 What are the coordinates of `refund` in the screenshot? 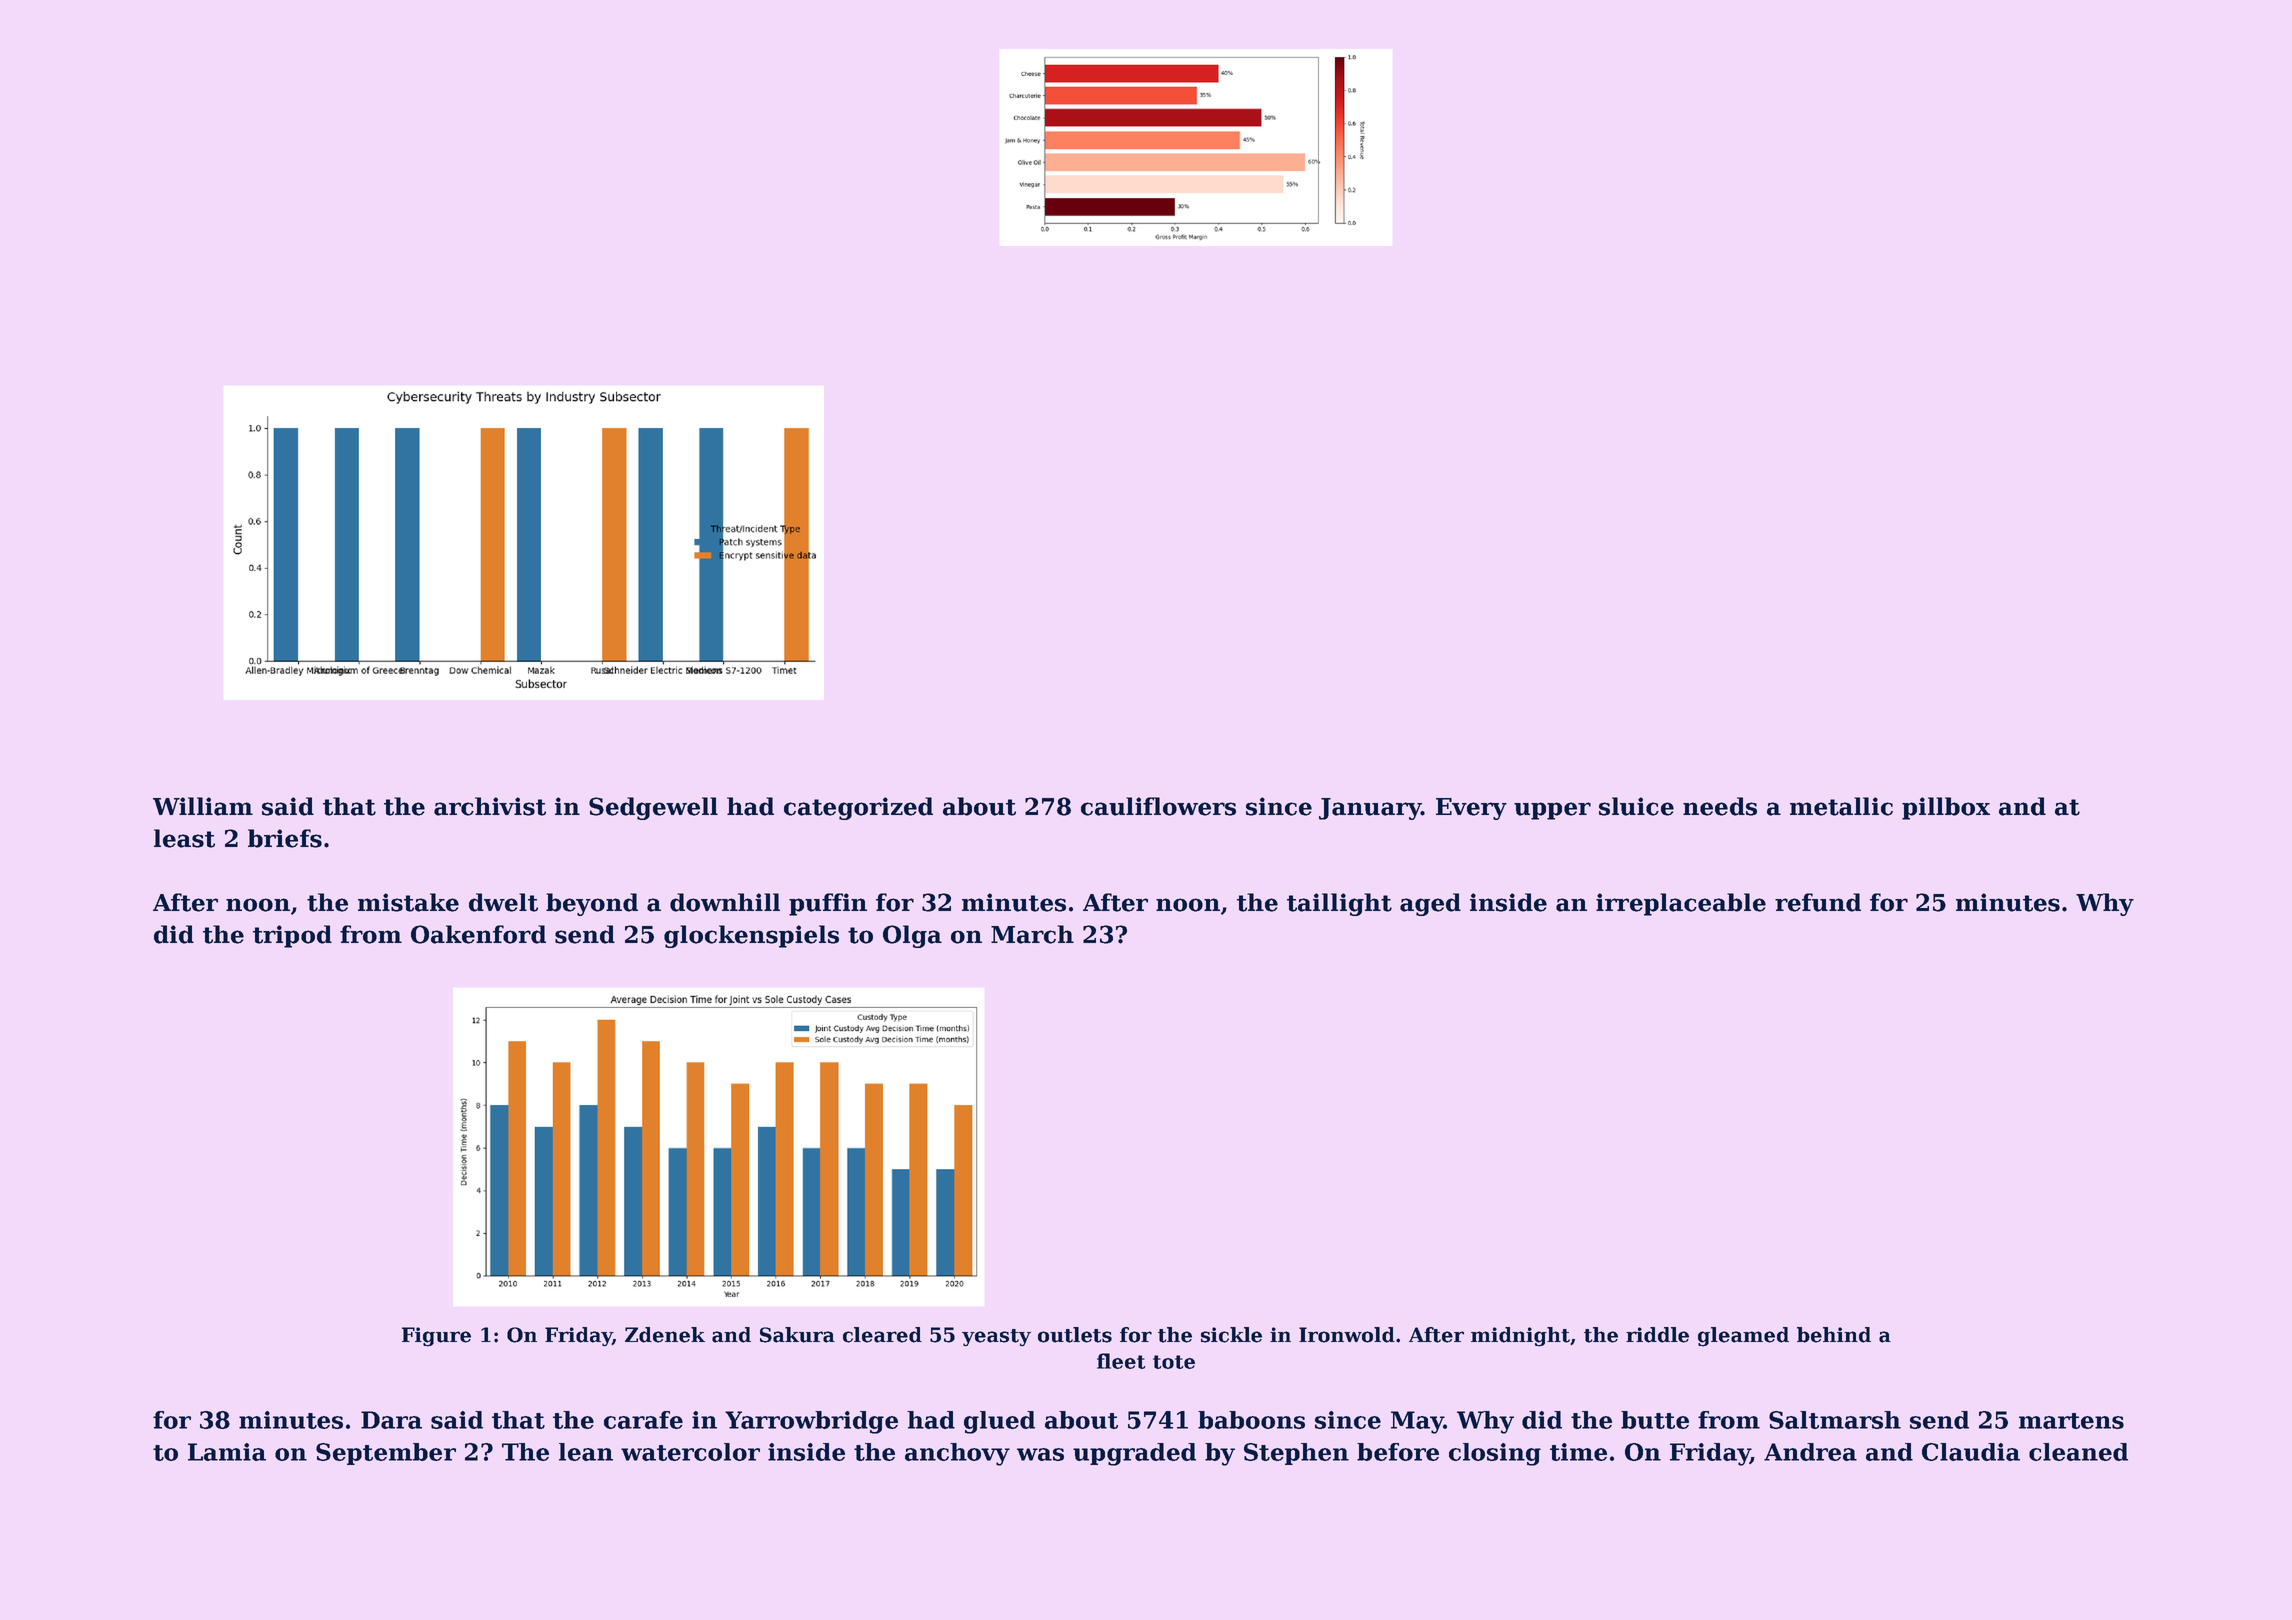 It's located at (1818, 902).
